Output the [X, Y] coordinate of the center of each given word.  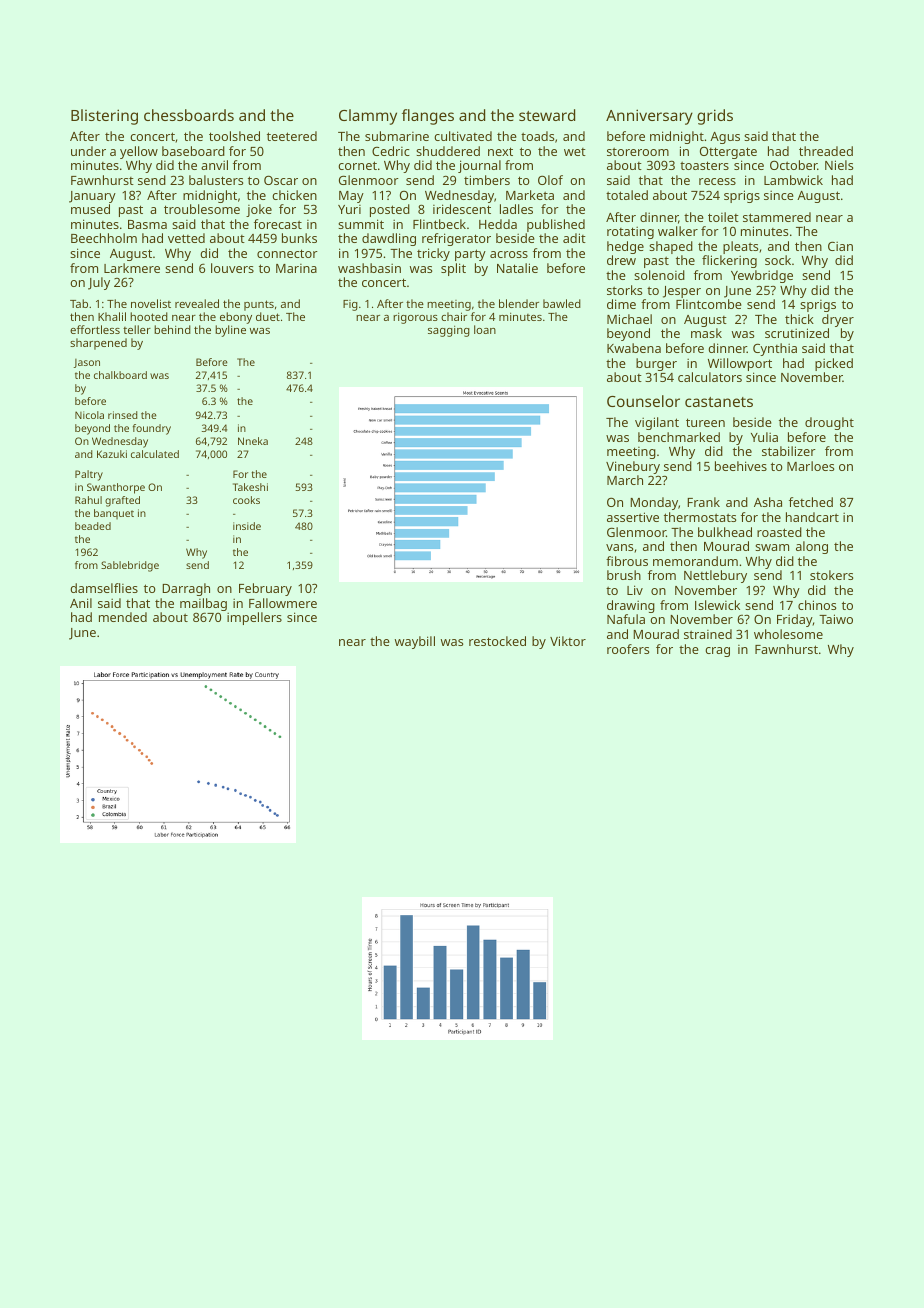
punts [259, 305]
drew [621, 260]
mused [90, 209]
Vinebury [633, 467]
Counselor [643, 401]
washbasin [369, 268]
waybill [415, 642]
